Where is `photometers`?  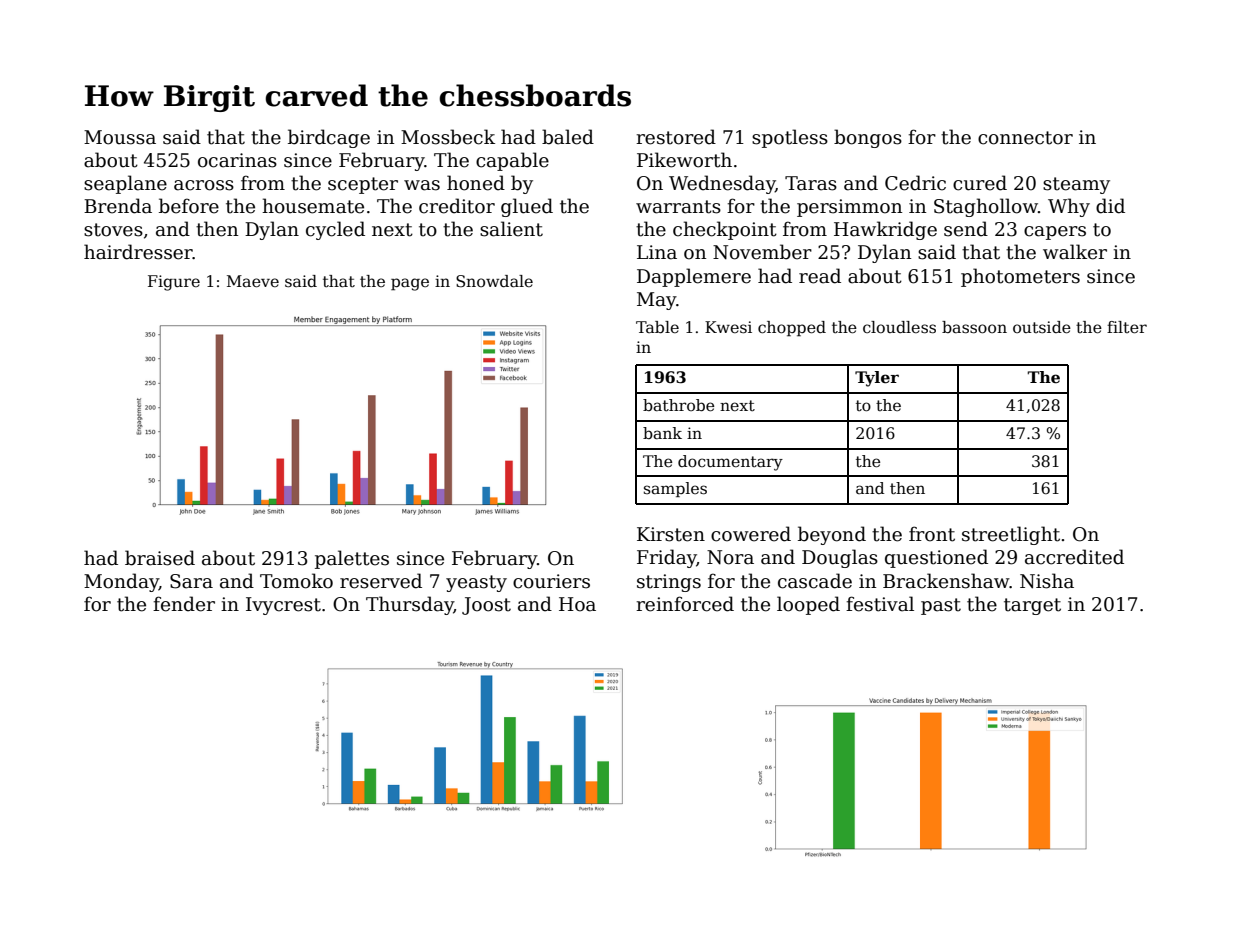
photometers is located at coordinates (1020, 277).
